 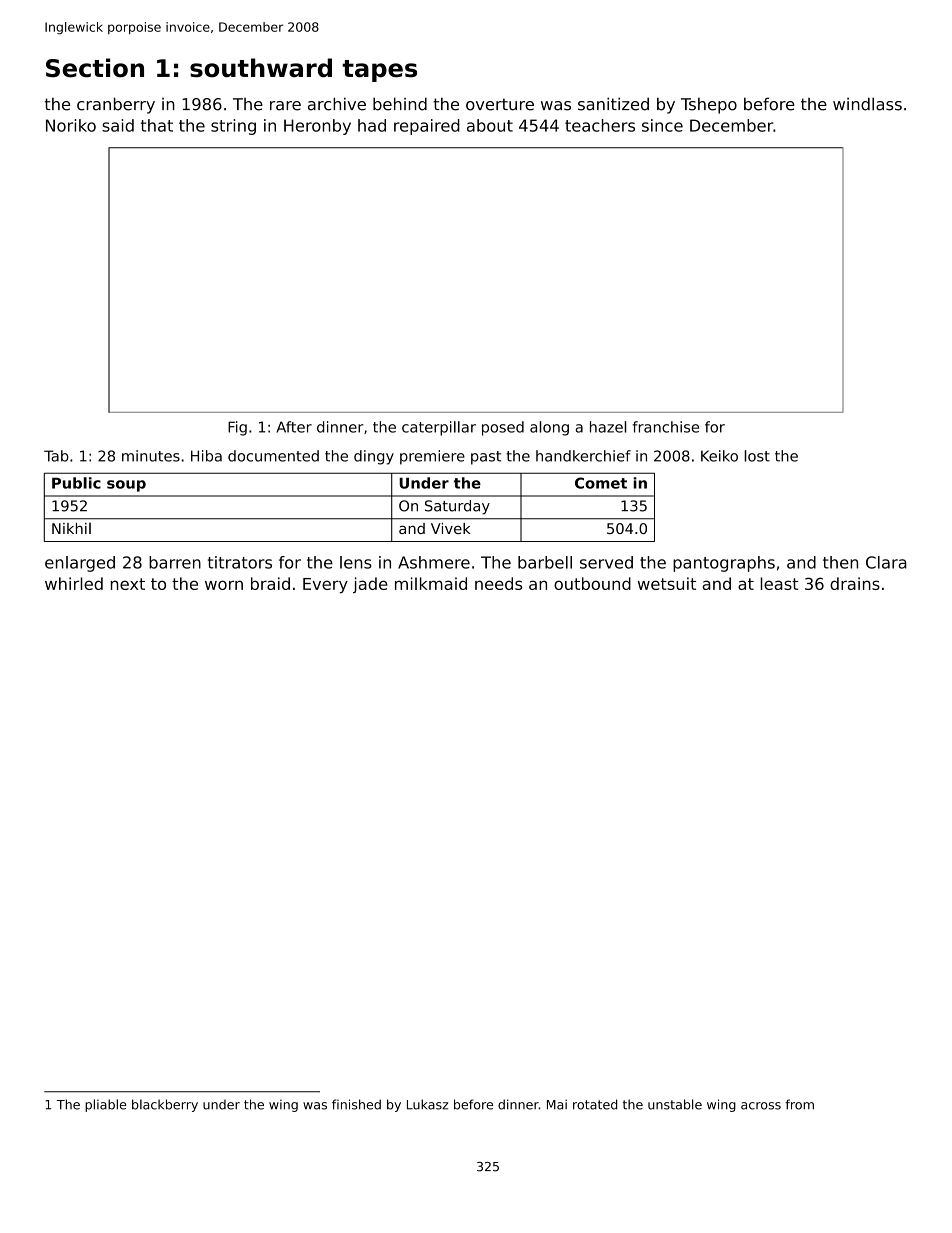 I want to click on After, so click(x=294, y=427).
